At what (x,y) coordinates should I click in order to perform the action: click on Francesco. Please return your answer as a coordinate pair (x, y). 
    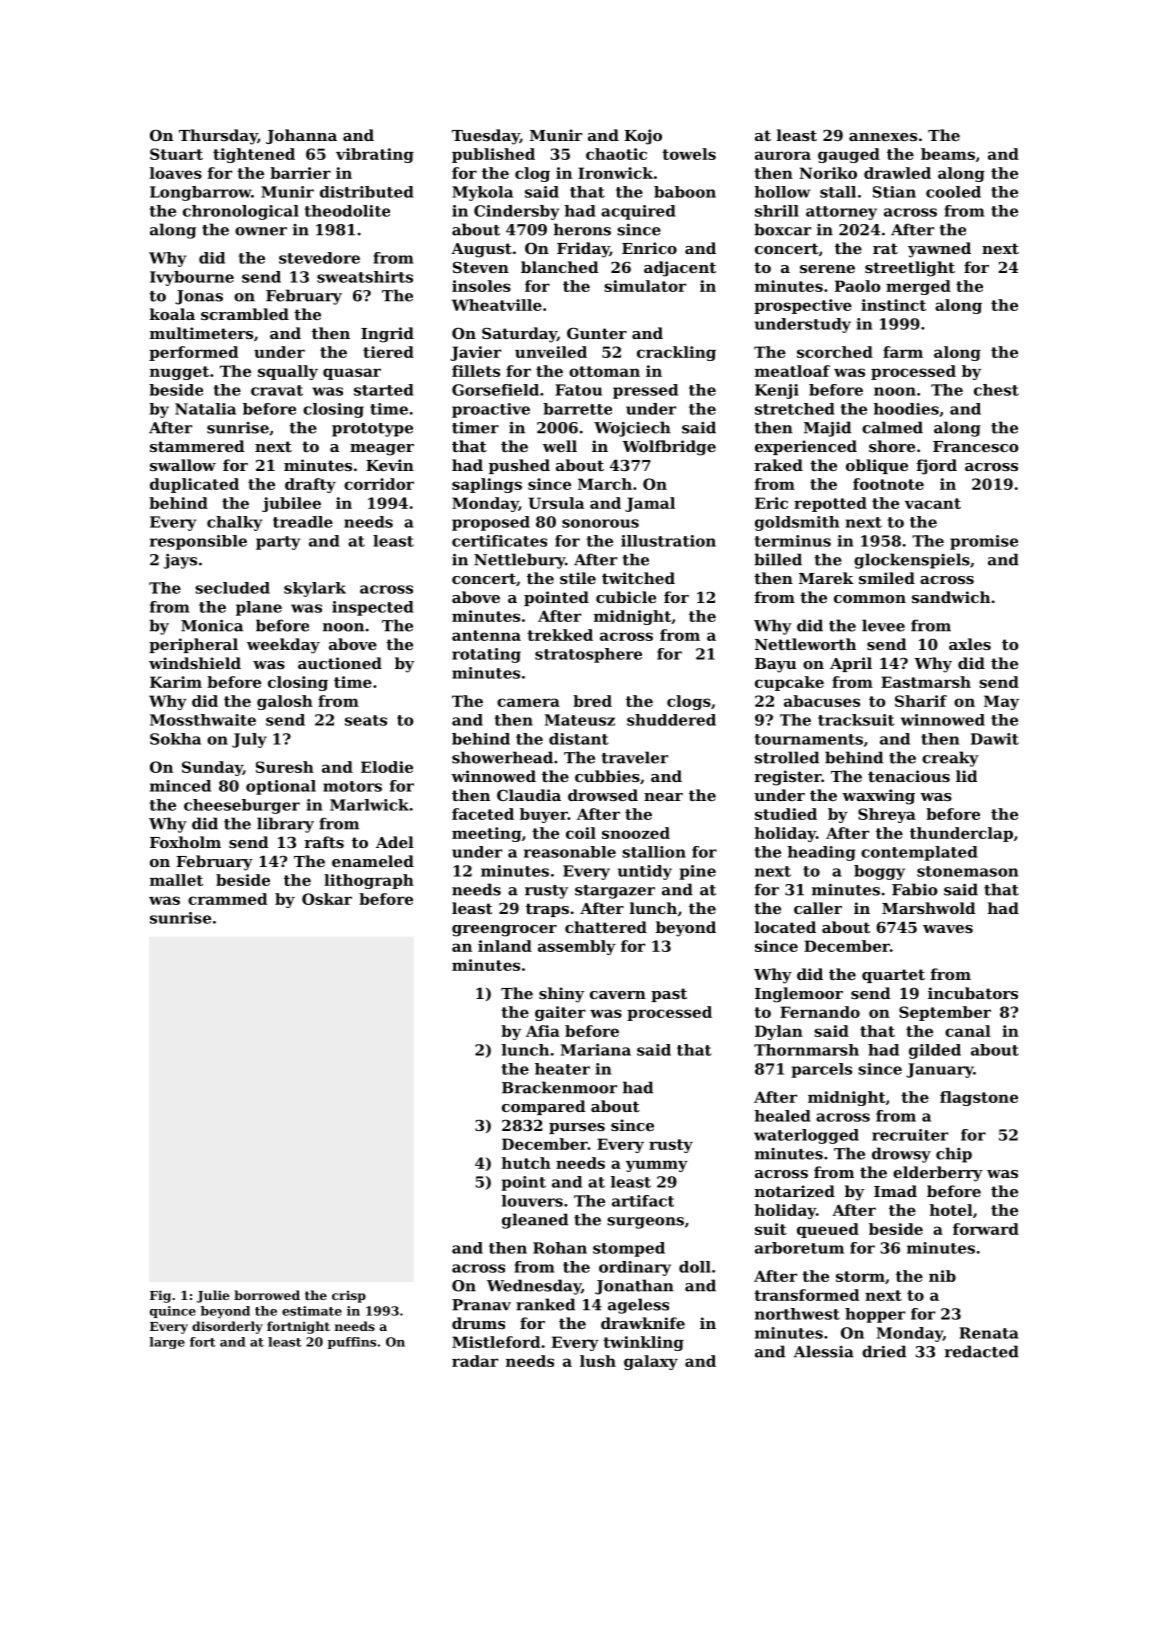
    Looking at the image, I should click on (975, 446).
